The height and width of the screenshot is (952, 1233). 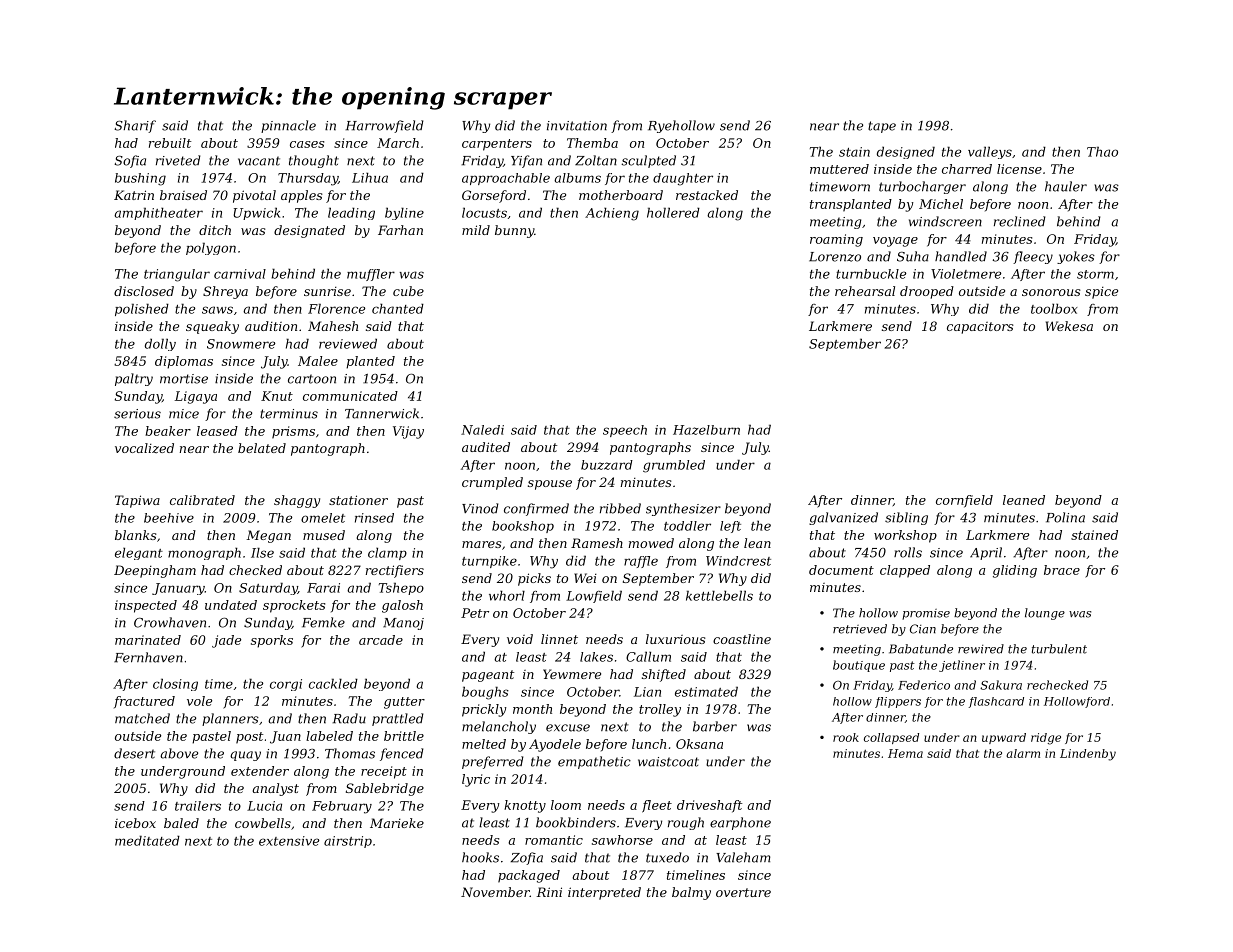 What do you see at coordinates (495, 892) in the screenshot?
I see `November` at bounding box center [495, 892].
